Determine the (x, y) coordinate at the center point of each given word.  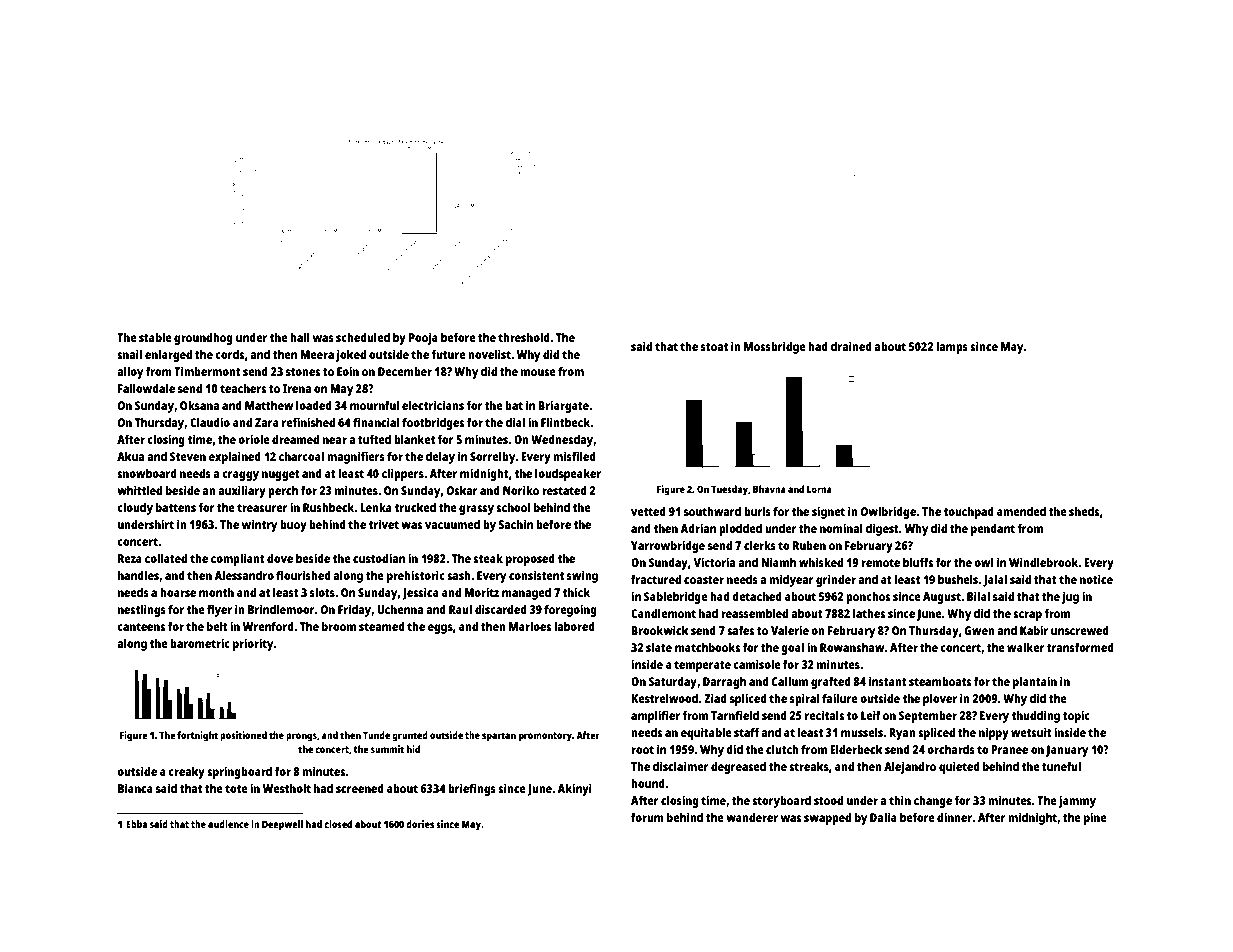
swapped (827, 819)
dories (420, 824)
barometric (200, 643)
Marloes (530, 626)
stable (155, 337)
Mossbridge (775, 347)
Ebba (137, 824)
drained (851, 346)
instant (888, 681)
